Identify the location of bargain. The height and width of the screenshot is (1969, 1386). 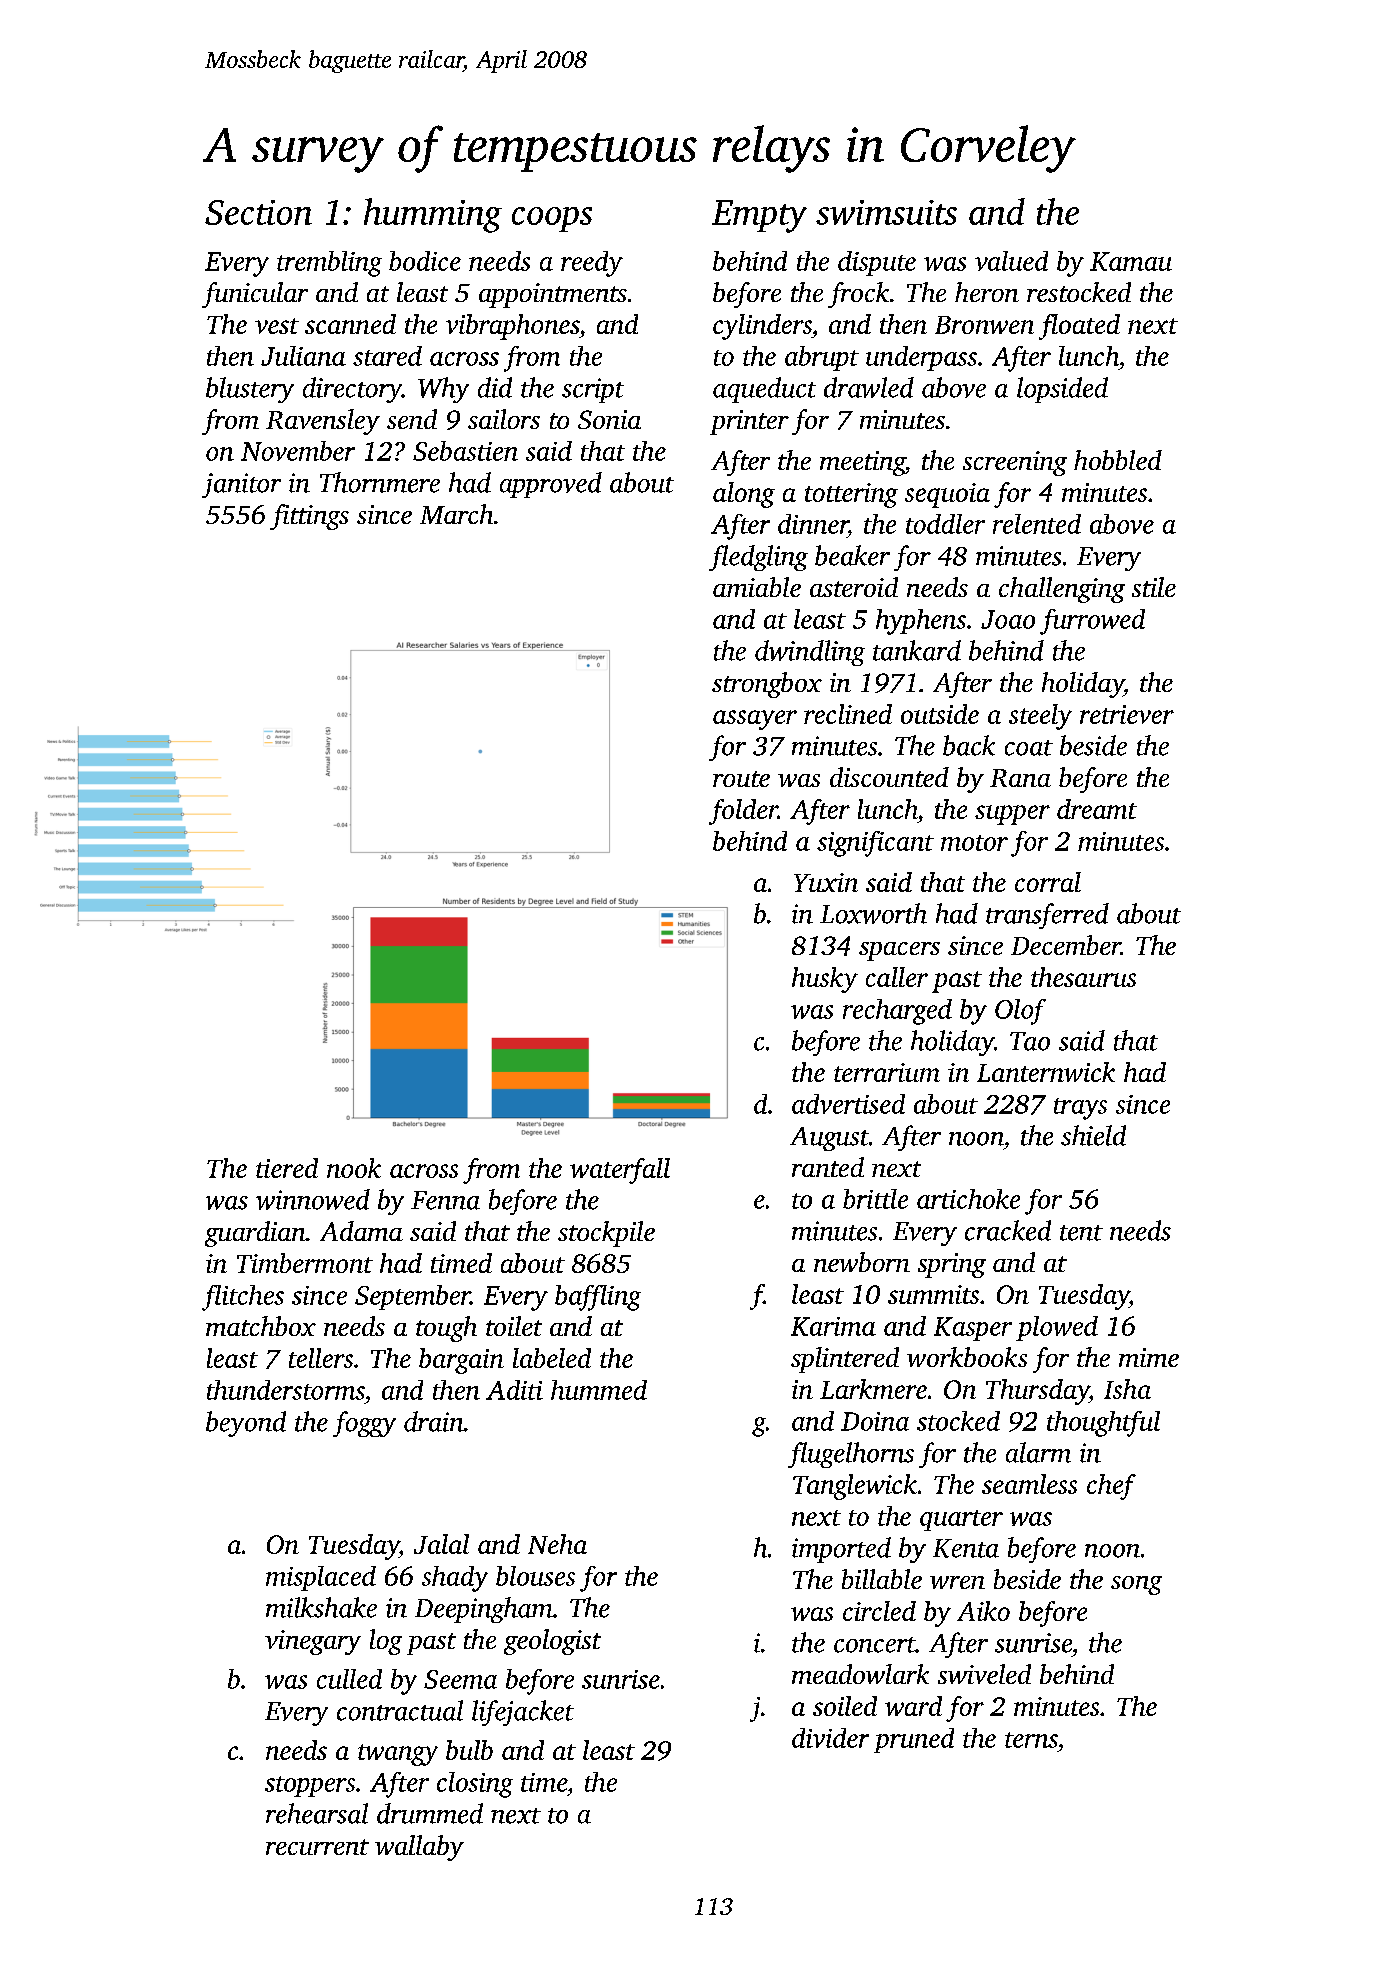
(461, 1361).
